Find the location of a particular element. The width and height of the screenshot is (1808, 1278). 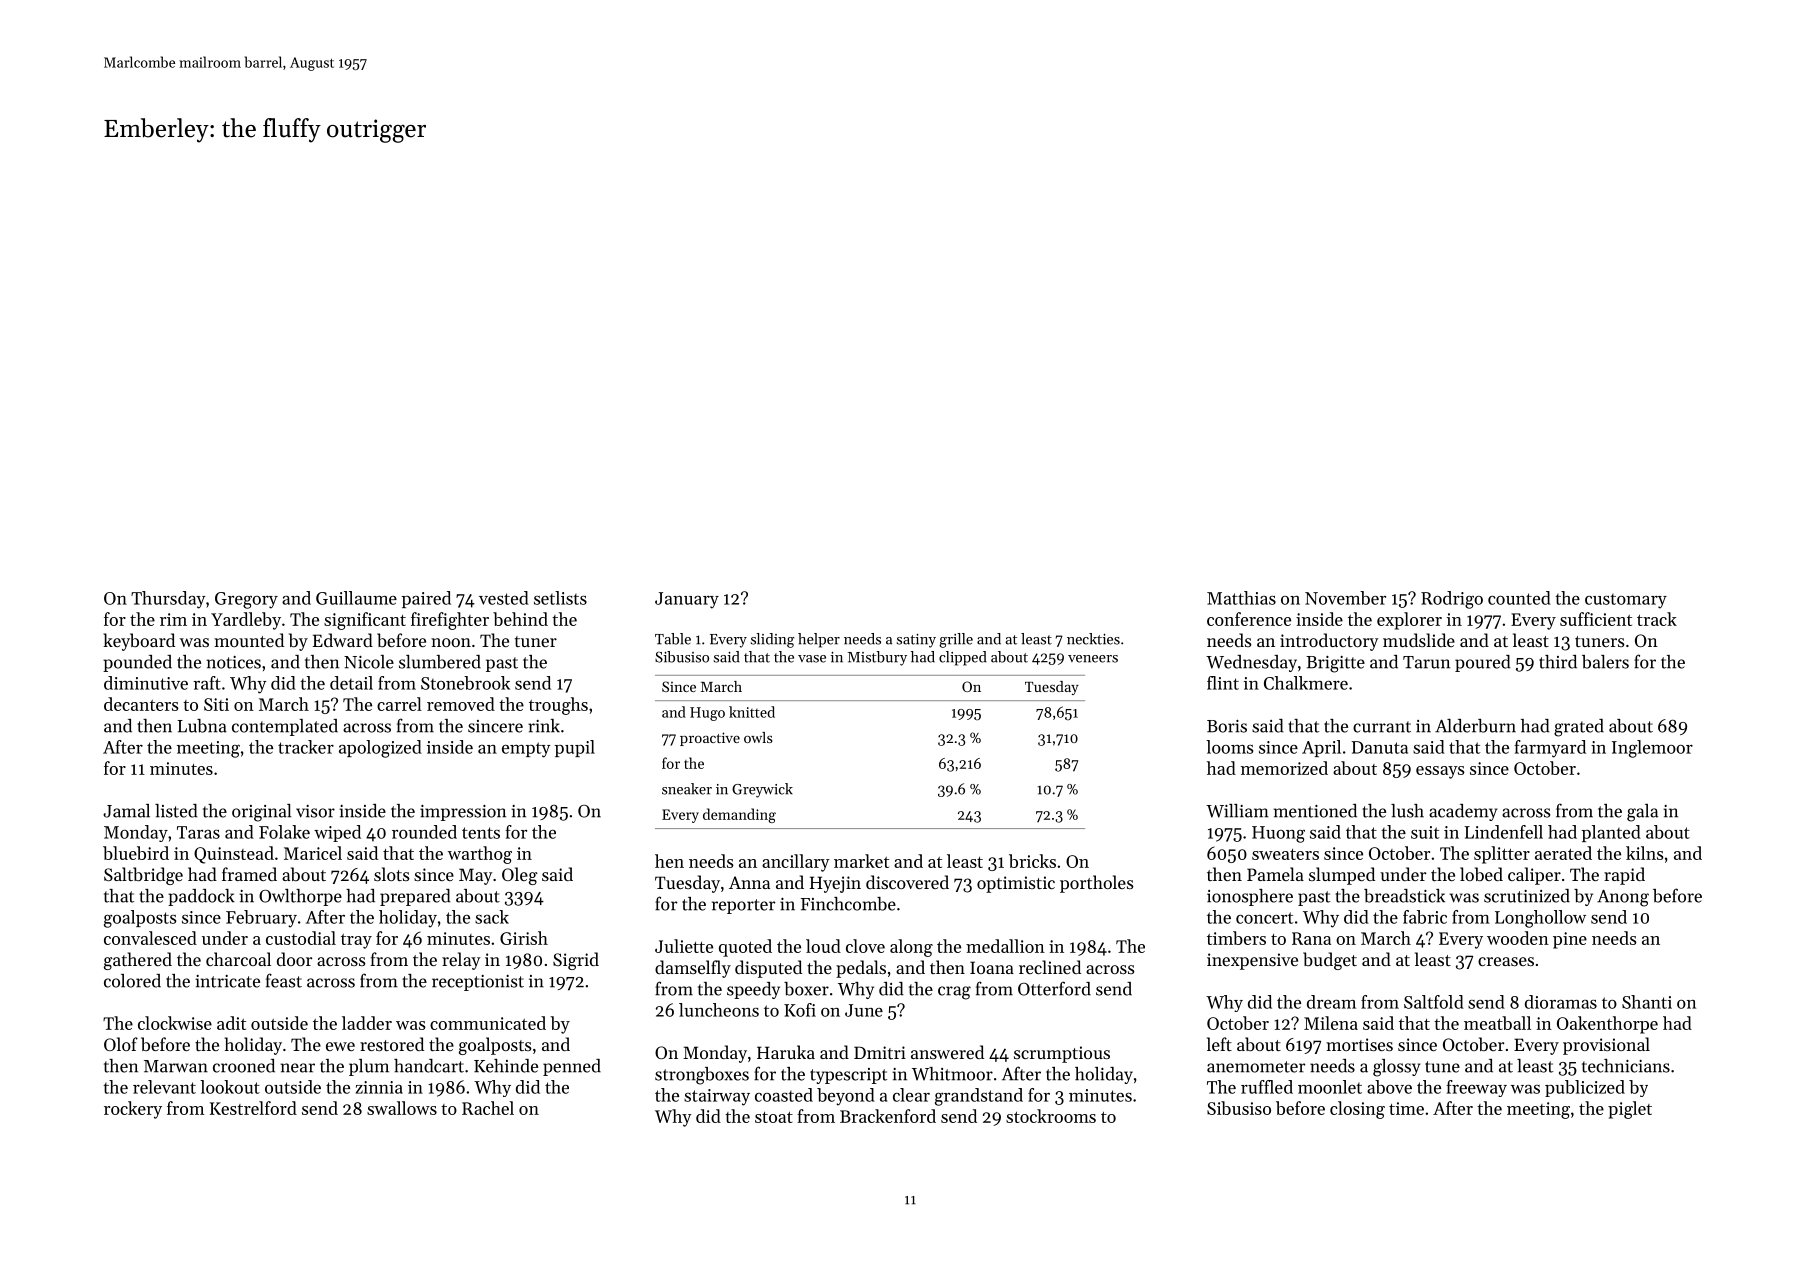

sufficient is located at coordinates (1596, 619).
